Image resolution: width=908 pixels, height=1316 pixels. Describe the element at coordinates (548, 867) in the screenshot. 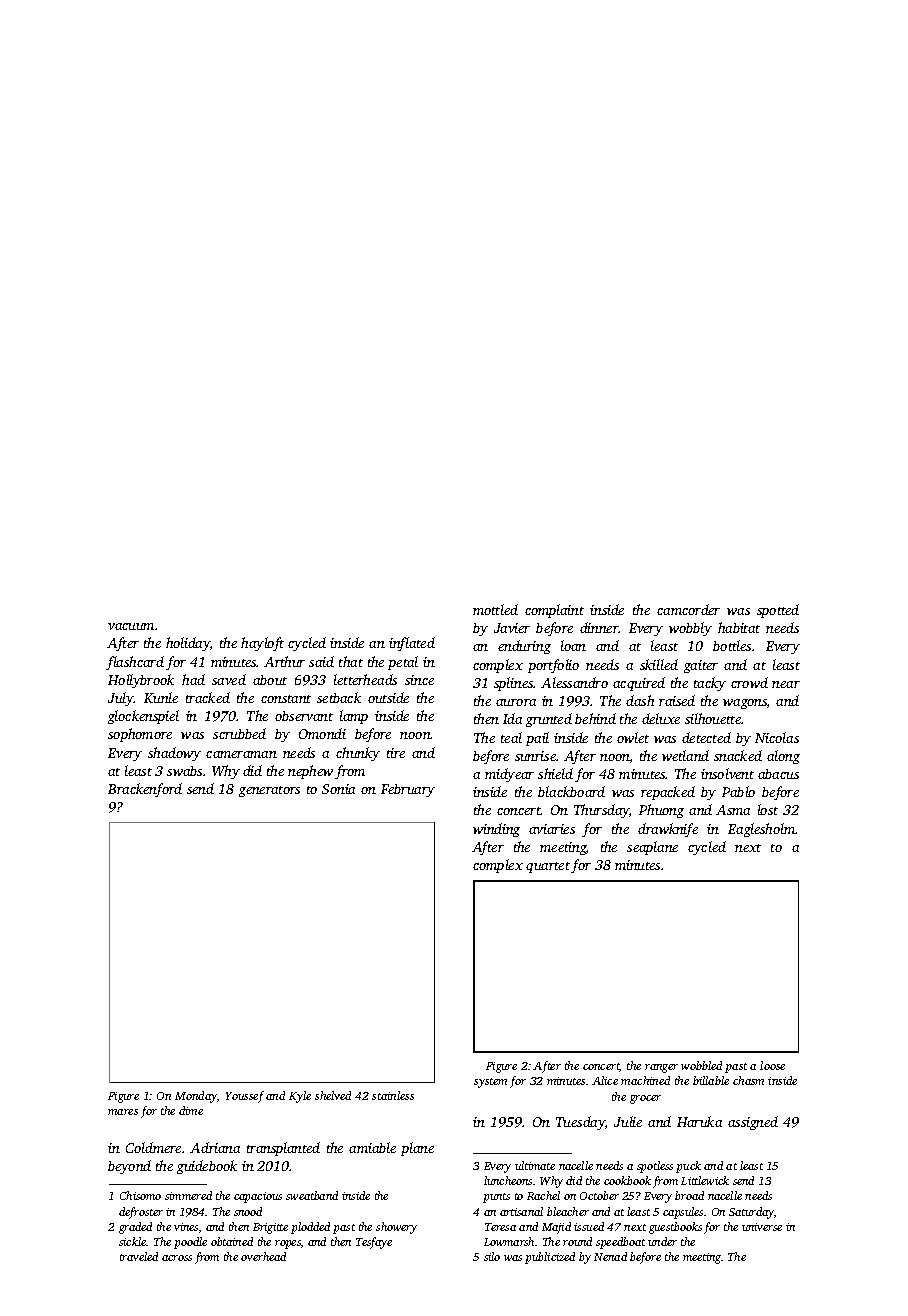

I see `quartet` at that location.
